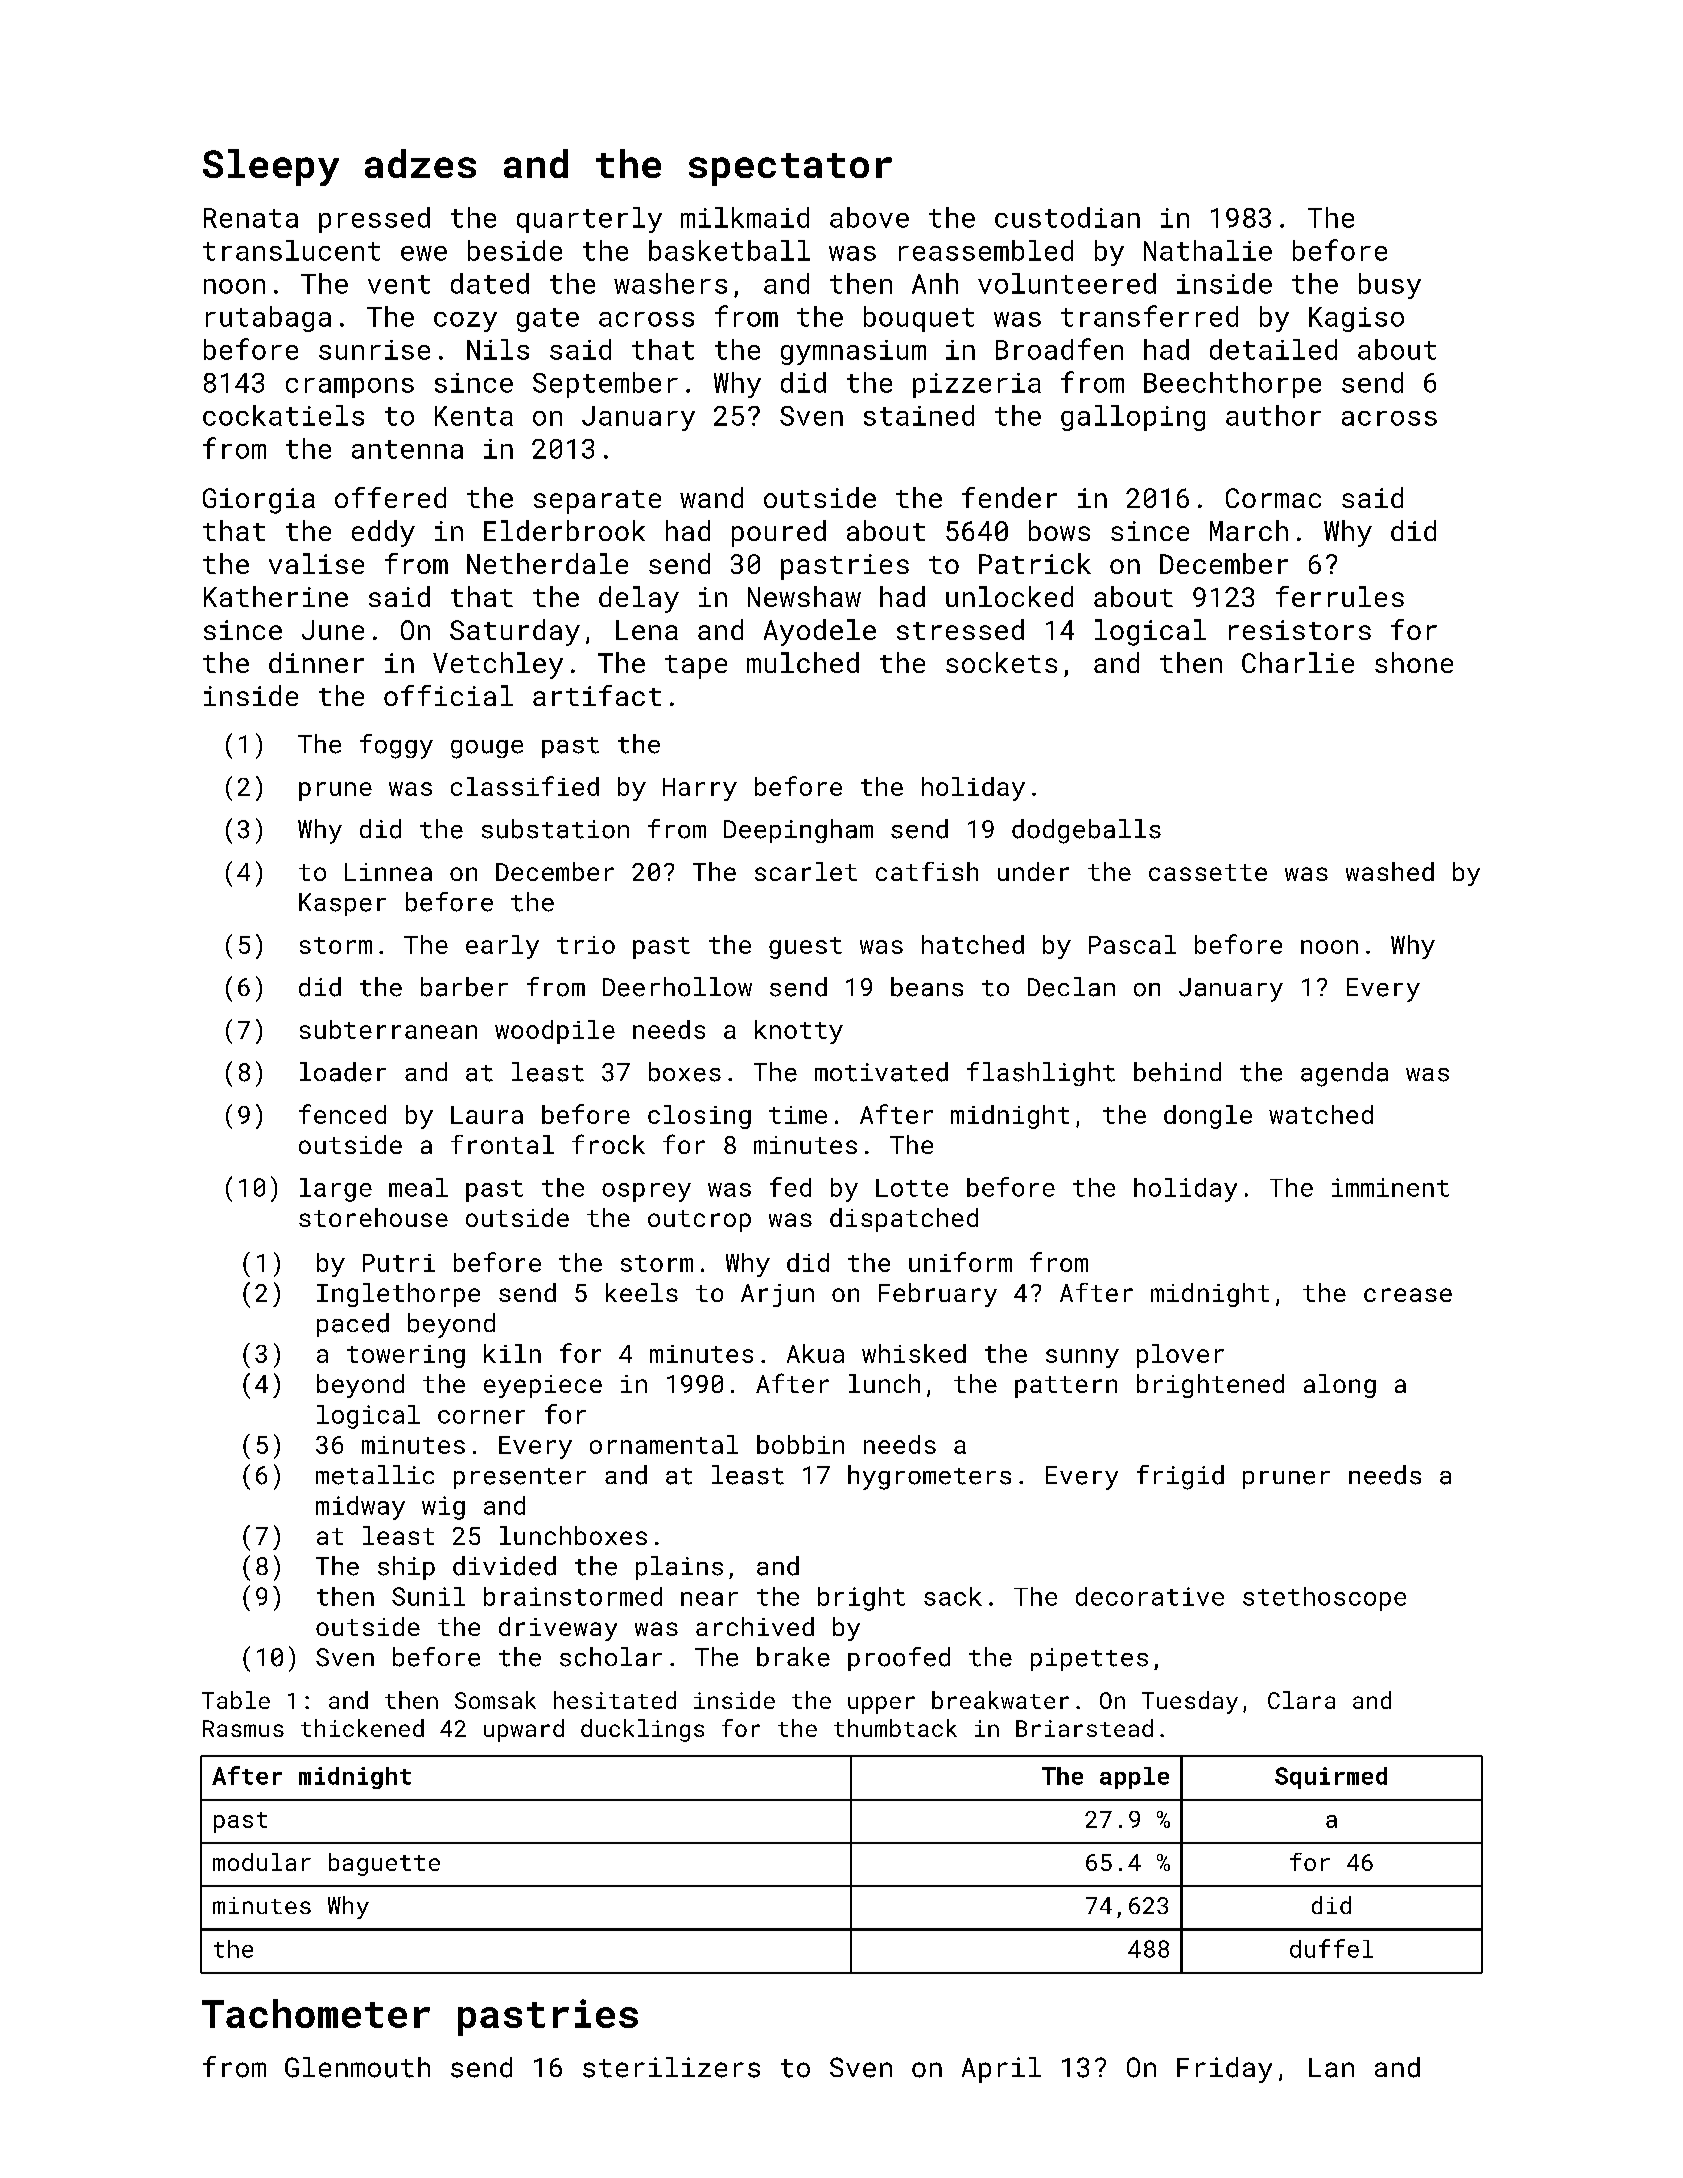  I want to click on plover, so click(1180, 1356).
